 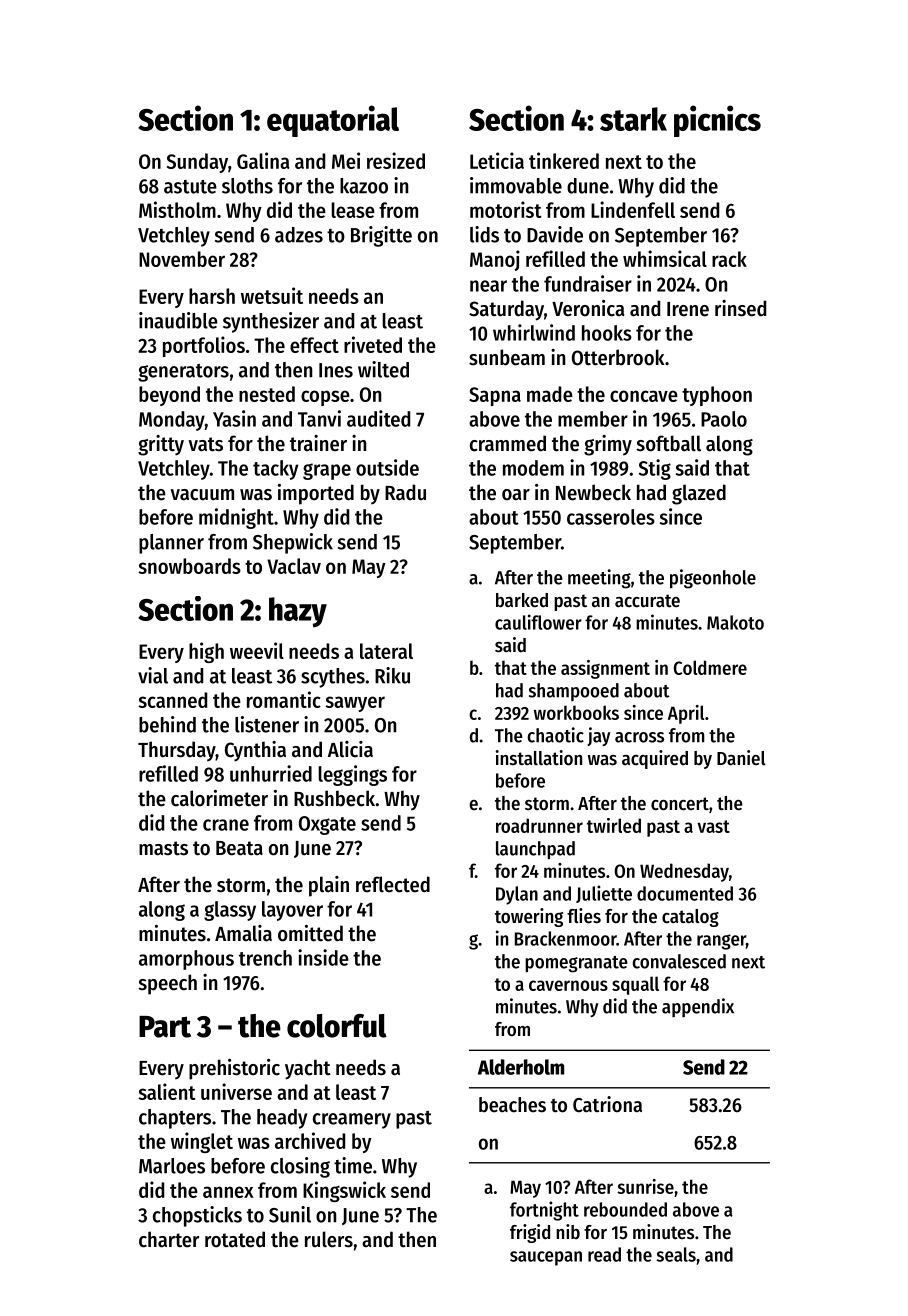 I want to click on beaches, so click(x=512, y=1105).
